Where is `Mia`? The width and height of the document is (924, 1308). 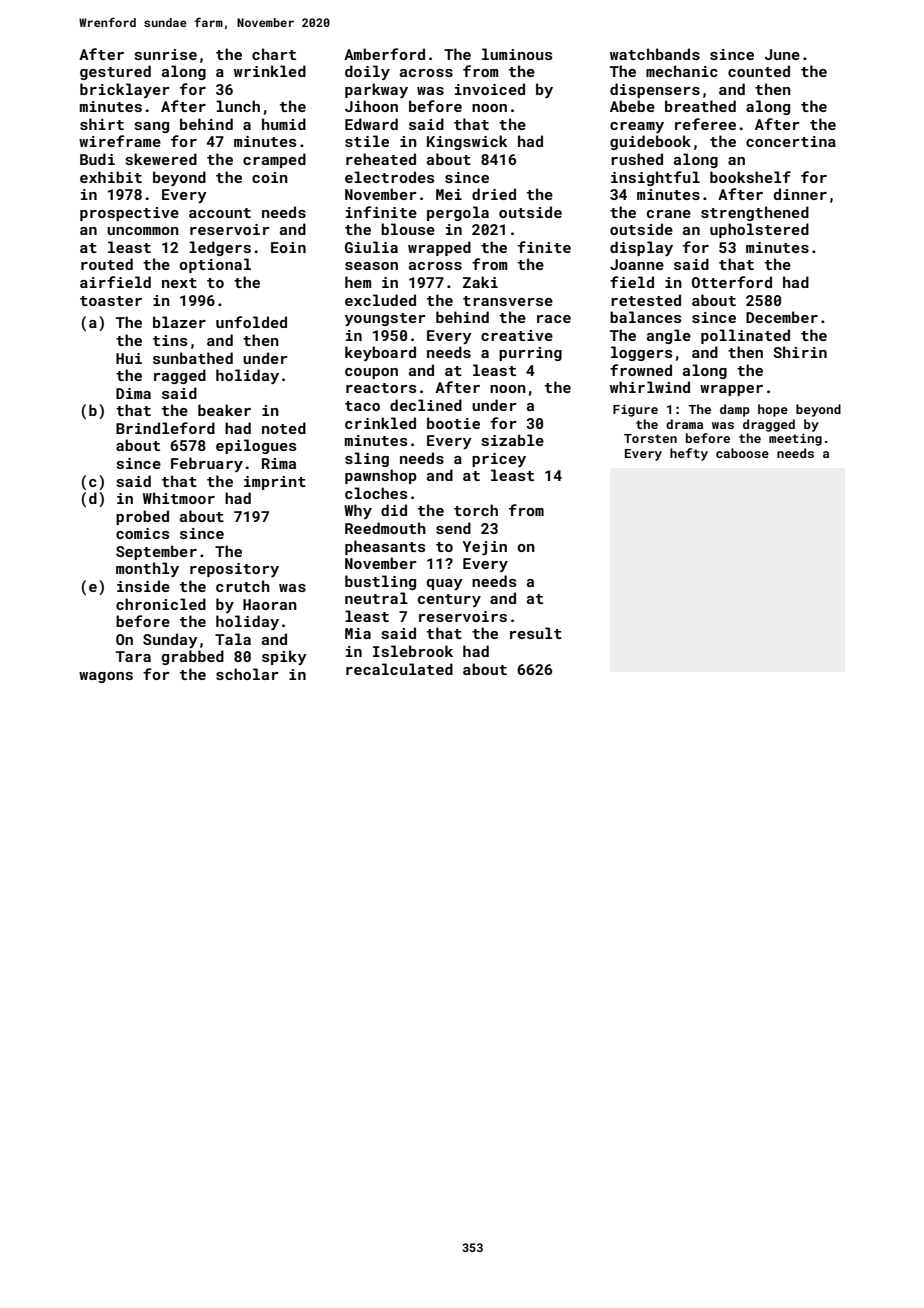 Mia is located at coordinates (358, 633).
